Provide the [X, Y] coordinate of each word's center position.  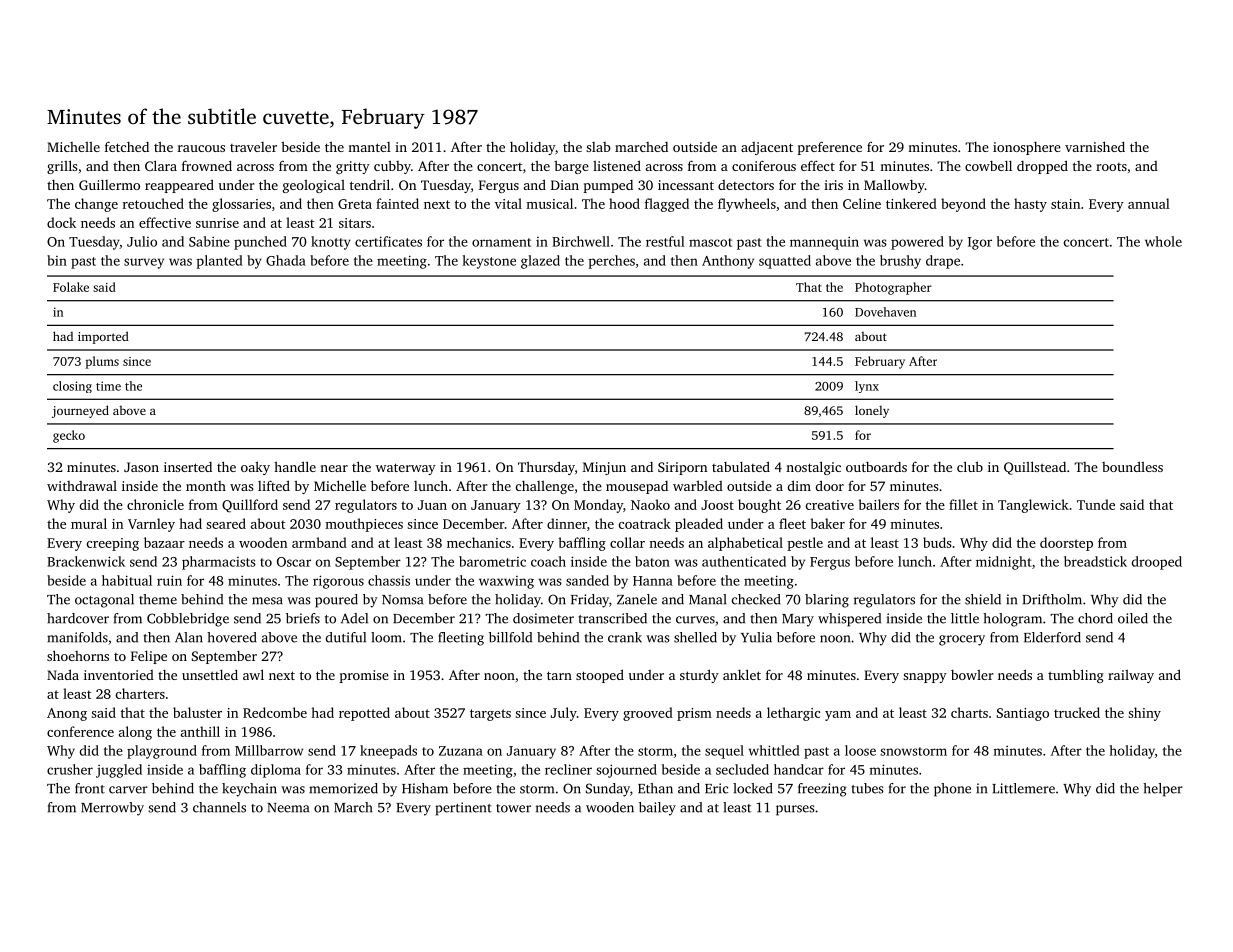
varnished [1095, 146]
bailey [657, 809]
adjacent [767, 148]
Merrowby [112, 809]
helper [1163, 790]
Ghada [286, 260]
